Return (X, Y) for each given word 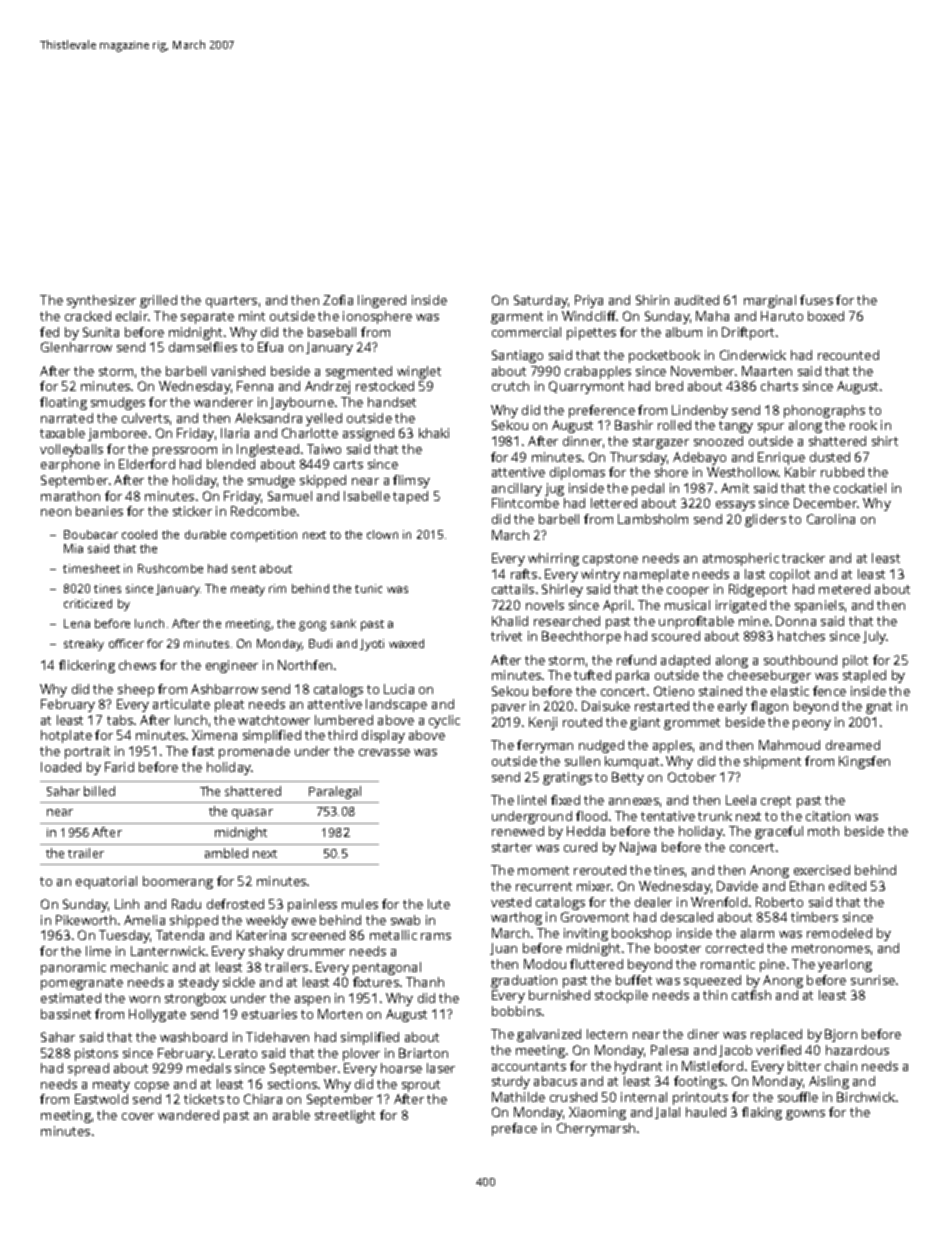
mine (754, 621)
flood (591, 816)
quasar (252, 814)
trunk (715, 816)
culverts (145, 418)
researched (567, 621)
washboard (193, 1037)
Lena (77, 623)
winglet (419, 372)
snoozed (718, 441)
